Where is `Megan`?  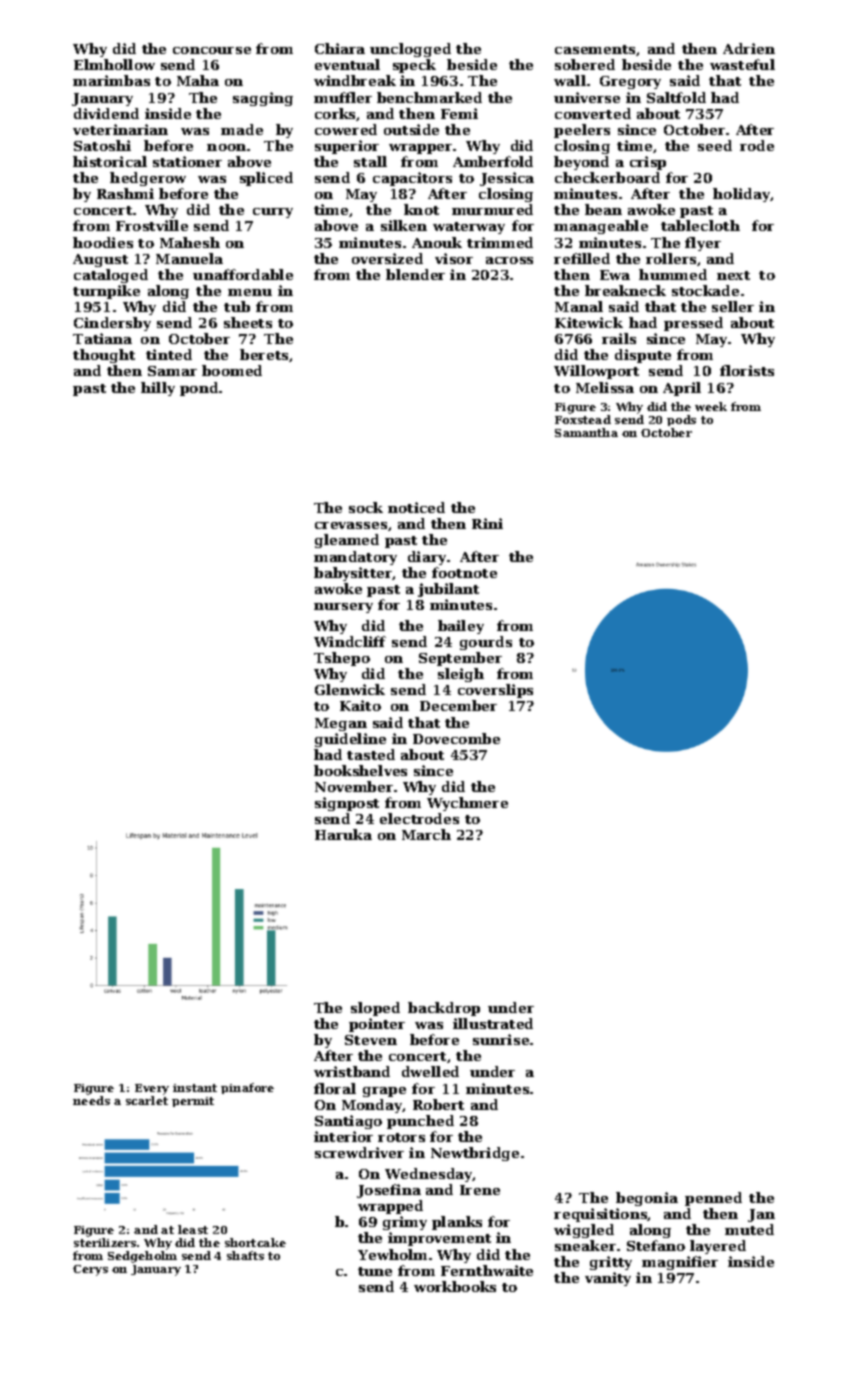 Megan is located at coordinates (341, 724).
